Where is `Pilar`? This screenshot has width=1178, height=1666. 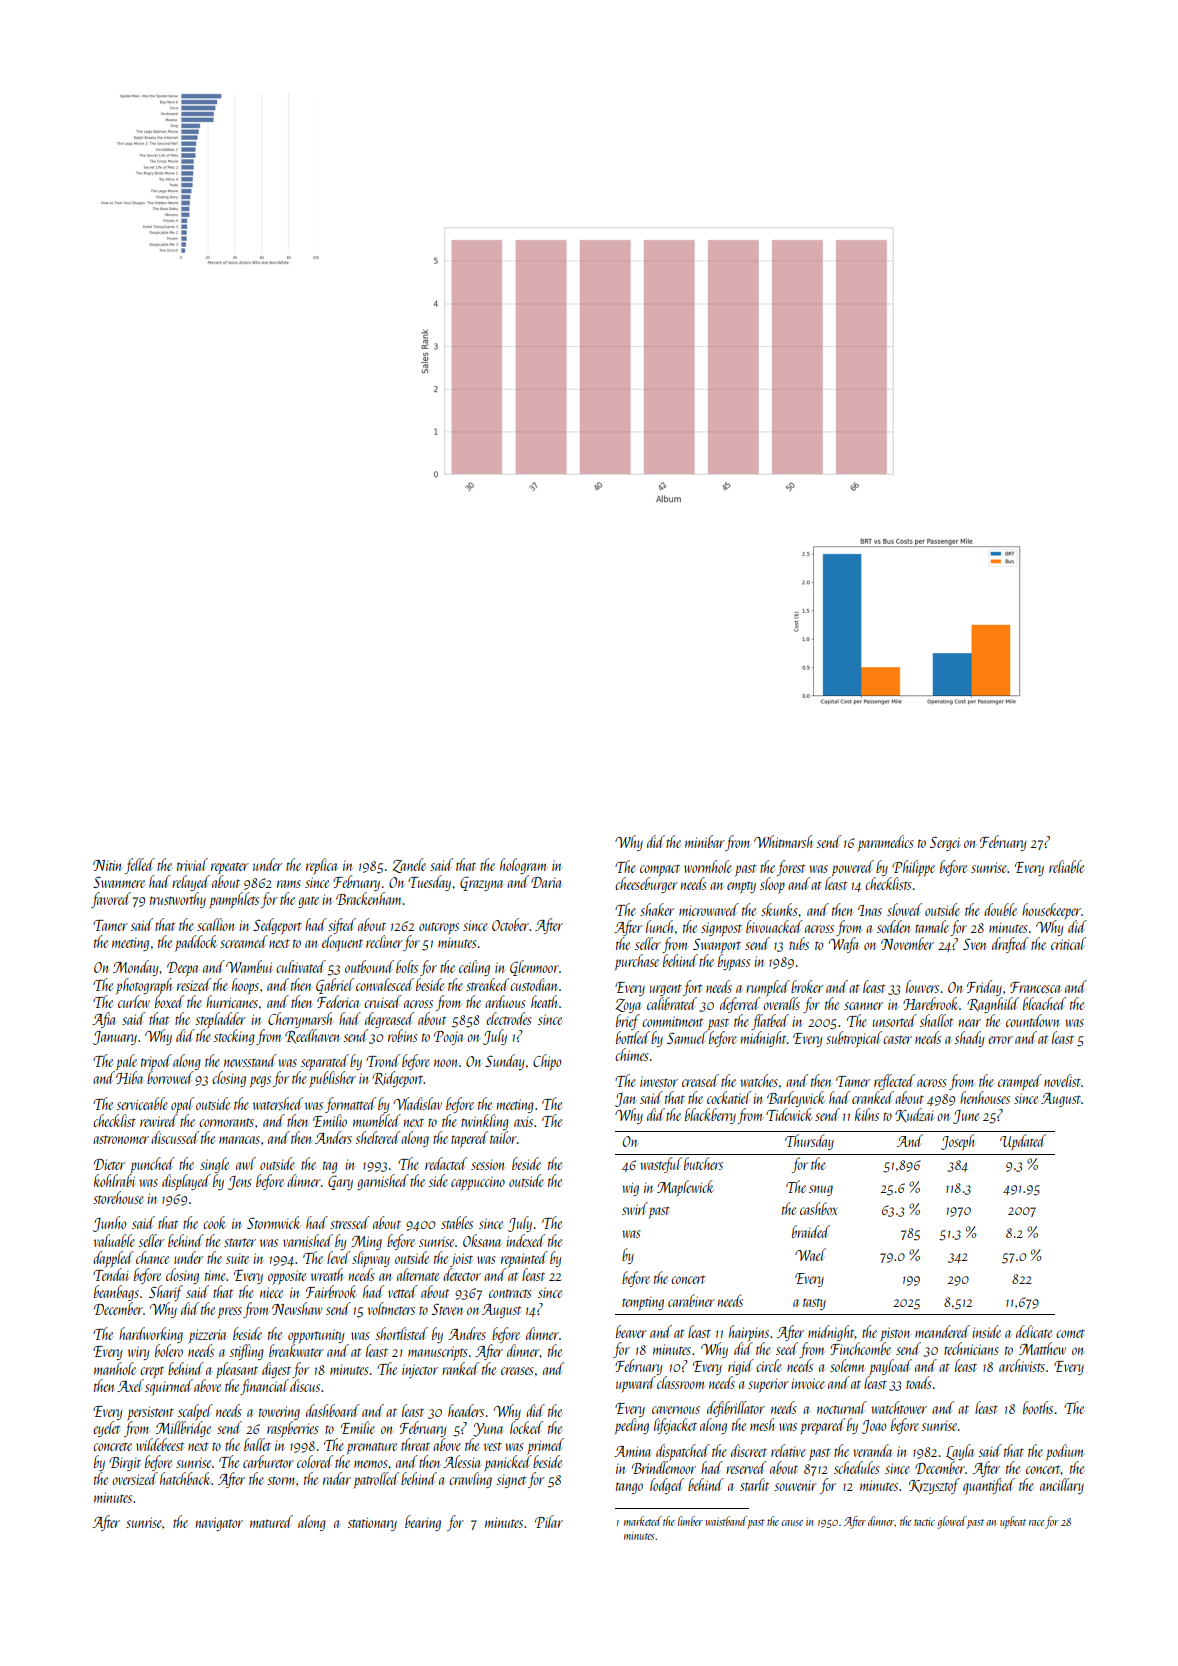 Pilar is located at coordinates (549, 1521).
